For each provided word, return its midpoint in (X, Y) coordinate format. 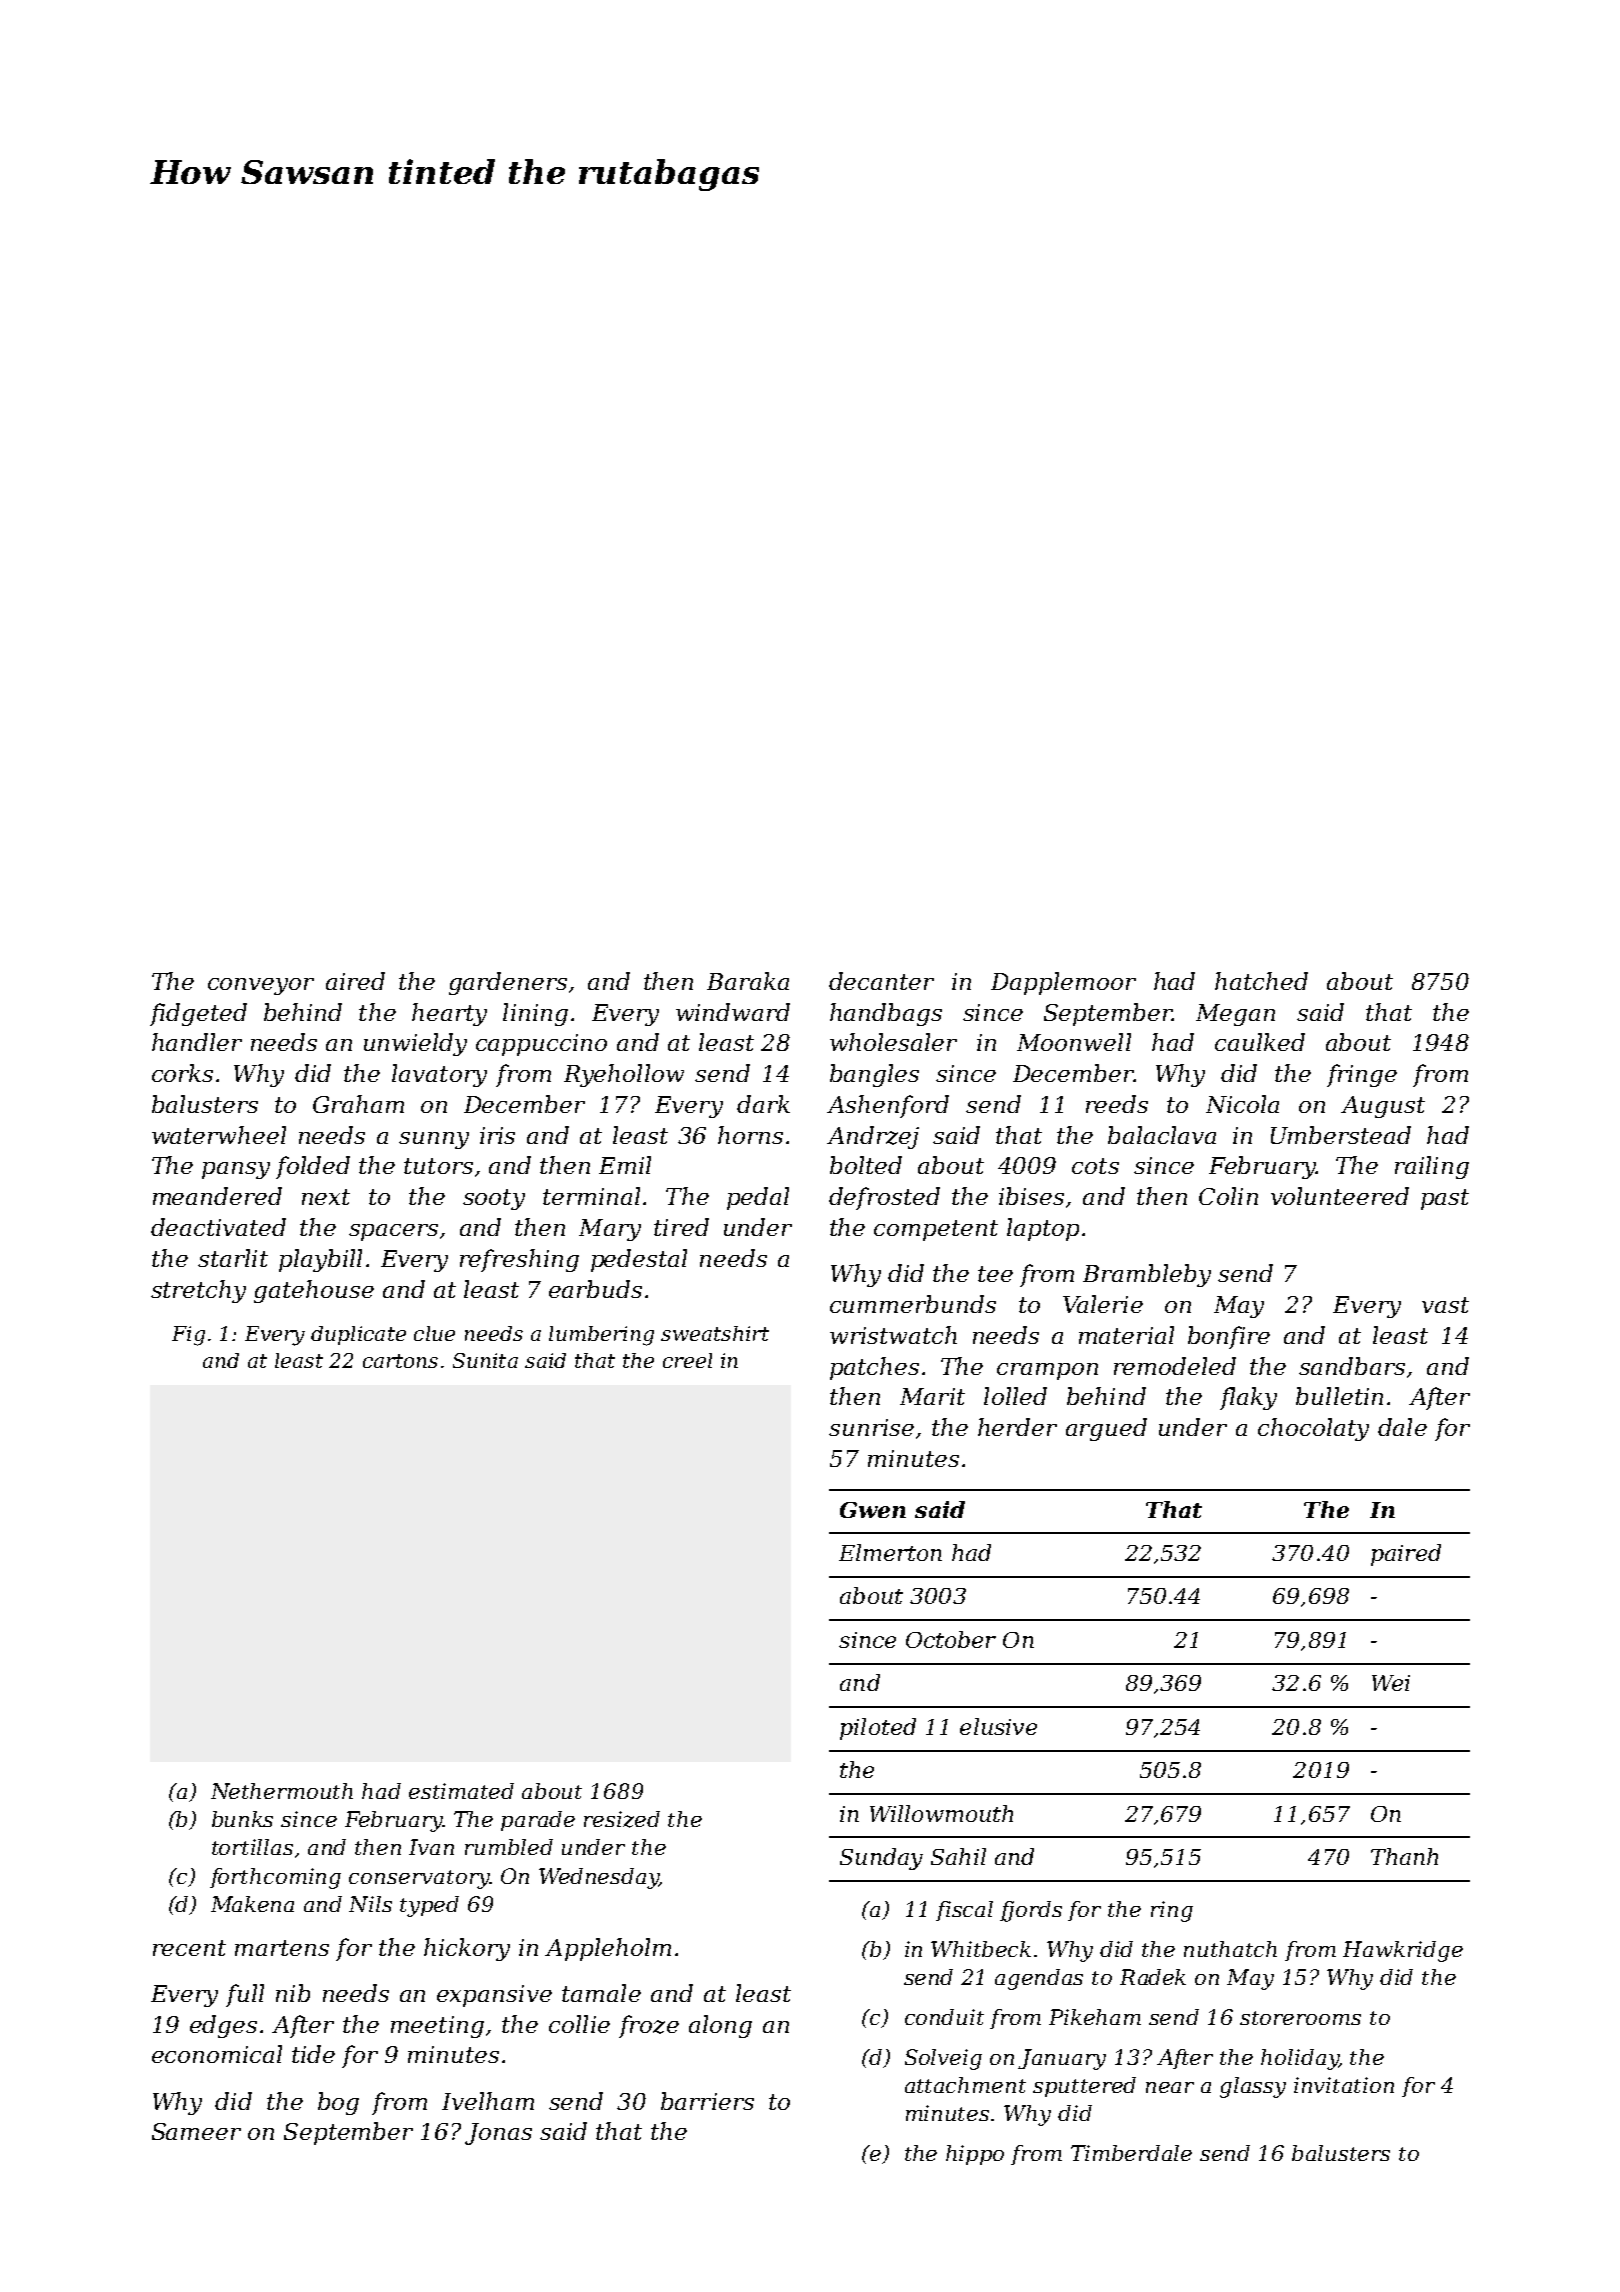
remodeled (1175, 1366)
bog (338, 2103)
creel (687, 1360)
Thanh (1404, 1856)
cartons (400, 1361)
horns (750, 1135)
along (720, 2026)
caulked (1260, 1042)
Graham (358, 1104)
